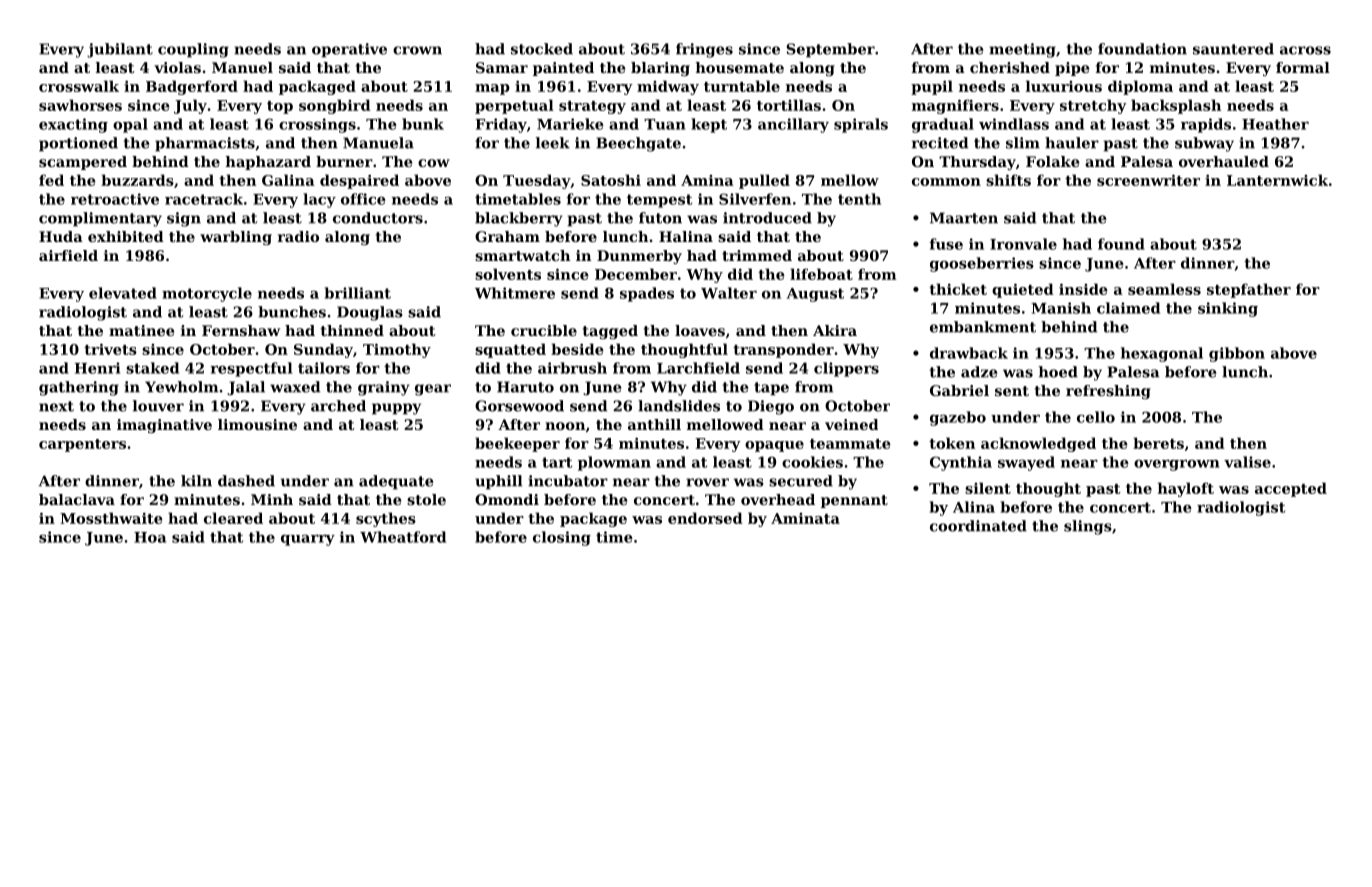 This document has height=887, width=1372. What do you see at coordinates (82, 445) in the document?
I see `carpenters` at bounding box center [82, 445].
